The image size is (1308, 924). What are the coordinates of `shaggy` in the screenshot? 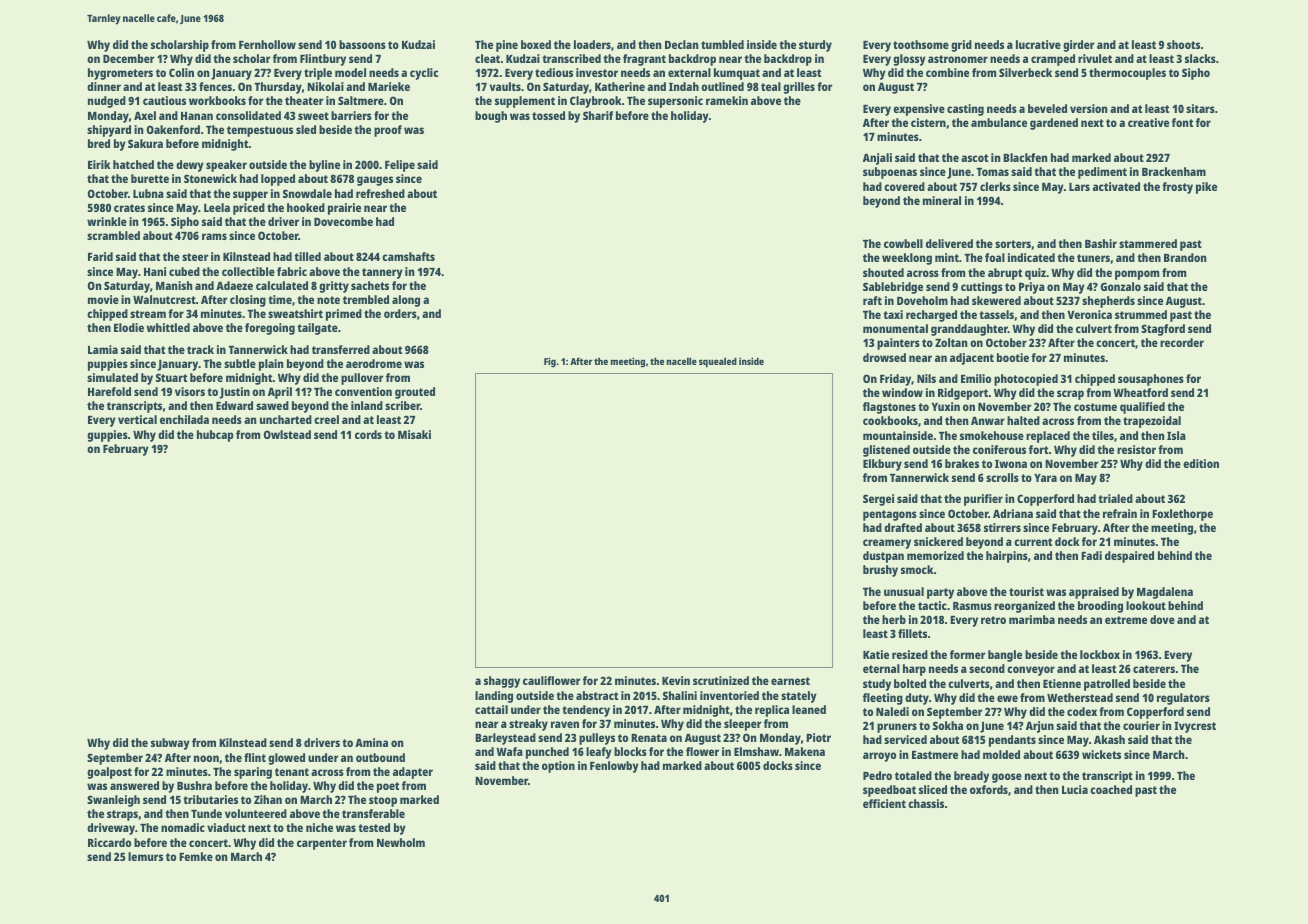 It's located at (502, 682).
